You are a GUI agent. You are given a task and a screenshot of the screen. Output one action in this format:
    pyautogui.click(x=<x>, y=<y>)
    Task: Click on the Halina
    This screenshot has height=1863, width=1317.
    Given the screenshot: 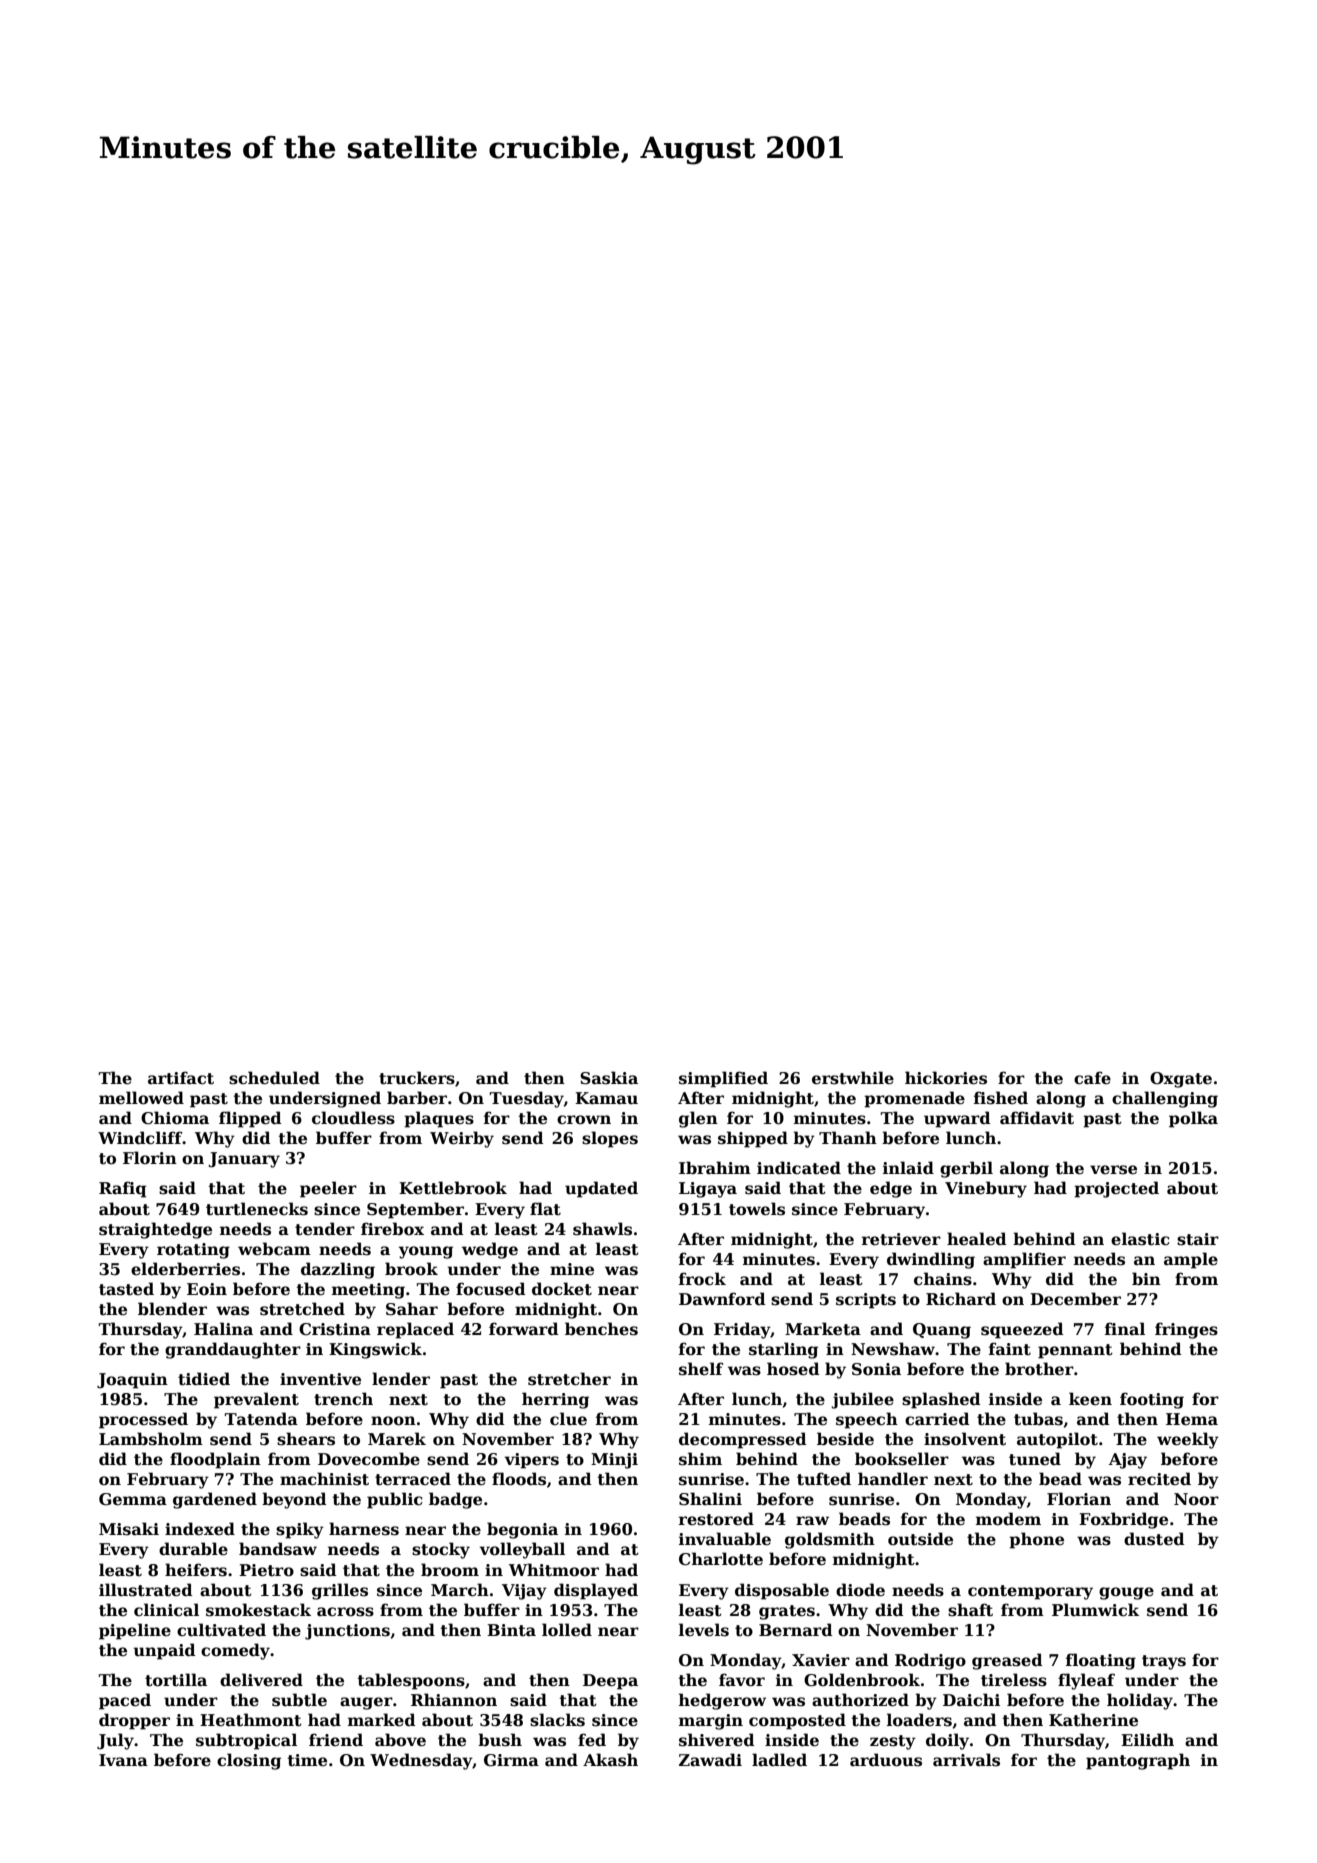 What is the action you would take?
    pyautogui.click(x=223, y=1328)
